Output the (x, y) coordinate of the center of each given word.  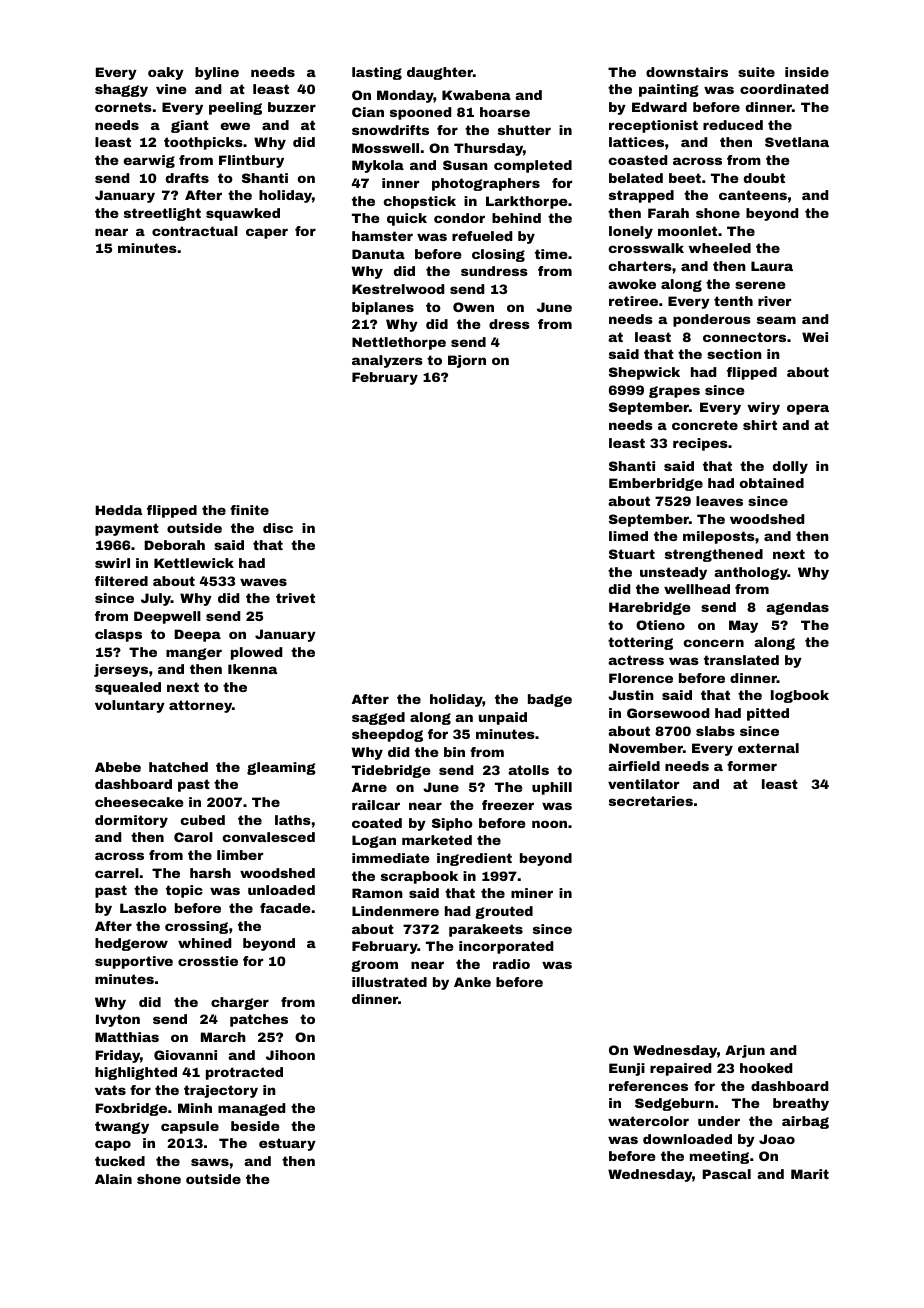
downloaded (687, 1139)
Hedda (118, 510)
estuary (287, 1144)
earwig (149, 161)
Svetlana (797, 142)
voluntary (130, 706)
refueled (482, 236)
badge (550, 700)
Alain (113, 1179)
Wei (815, 337)
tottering (640, 643)
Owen (473, 307)
